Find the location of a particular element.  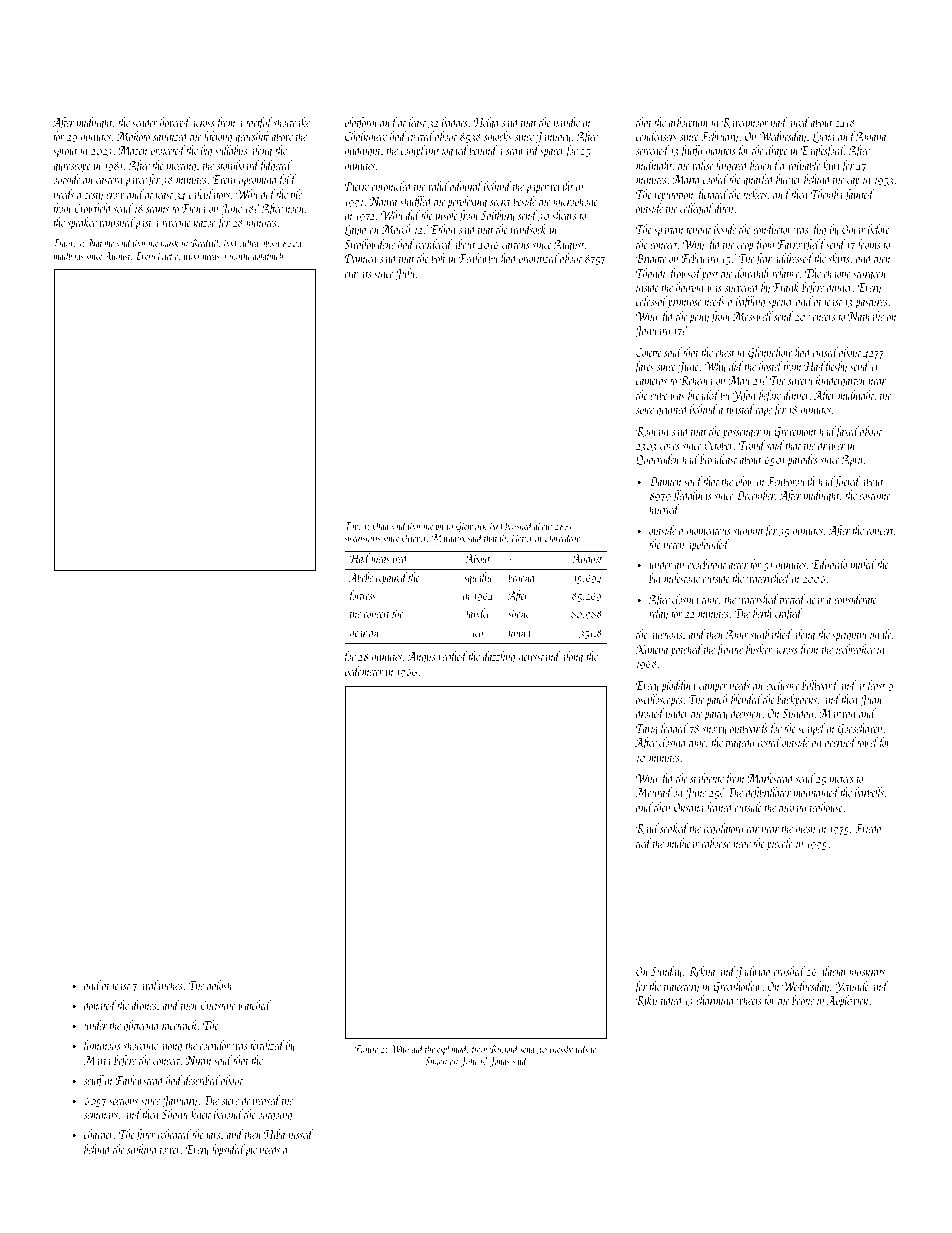

valid is located at coordinates (439, 186).
